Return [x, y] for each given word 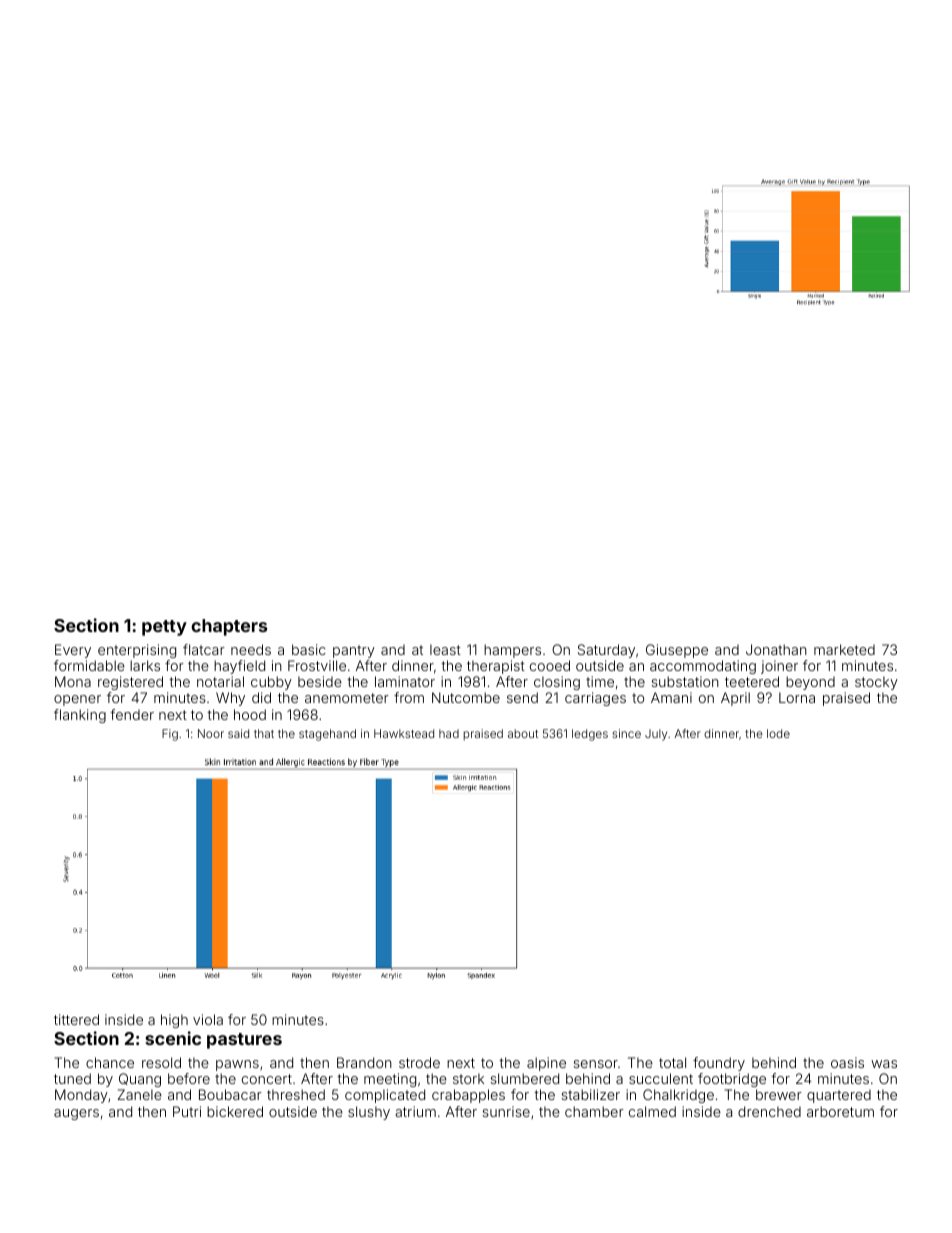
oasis [847, 1062]
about [523, 733]
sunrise [506, 1111]
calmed [652, 1111]
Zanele [139, 1094]
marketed [844, 649]
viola [208, 1019]
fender [132, 714]
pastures [244, 1041]
